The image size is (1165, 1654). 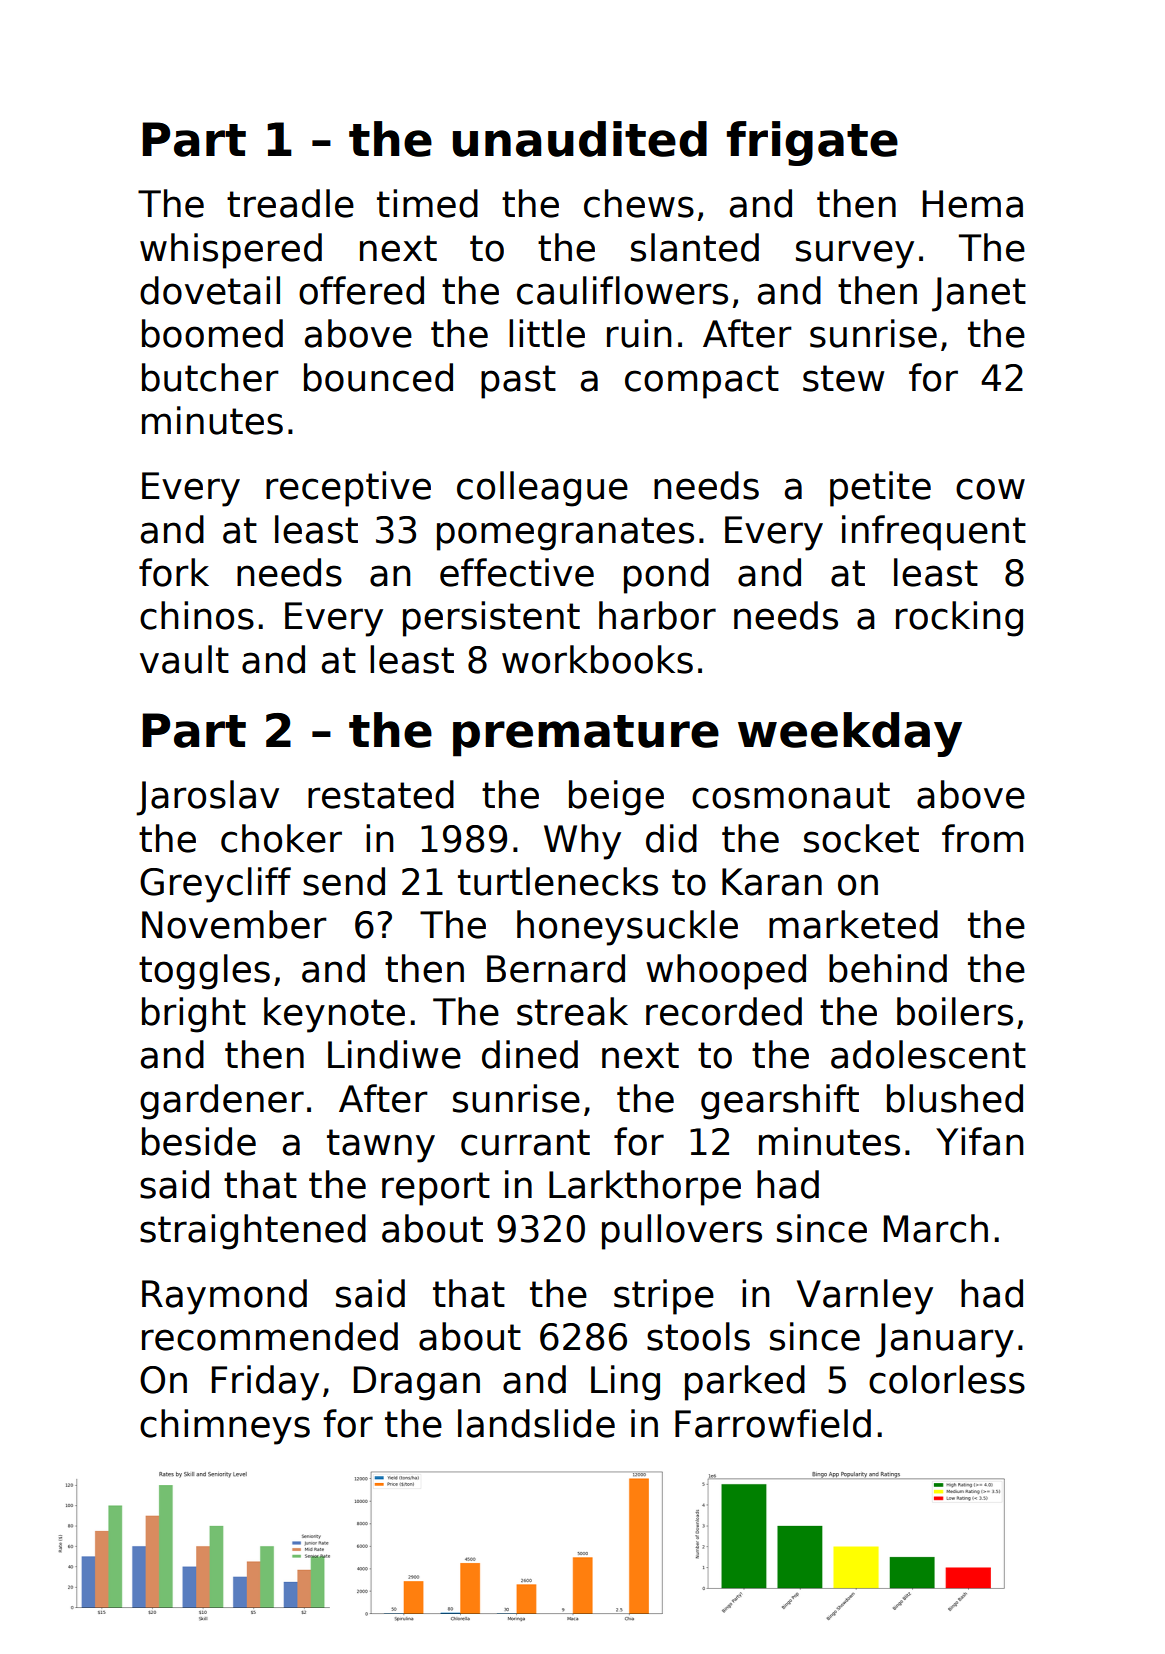 I want to click on chimneys, so click(x=225, y=1427).
